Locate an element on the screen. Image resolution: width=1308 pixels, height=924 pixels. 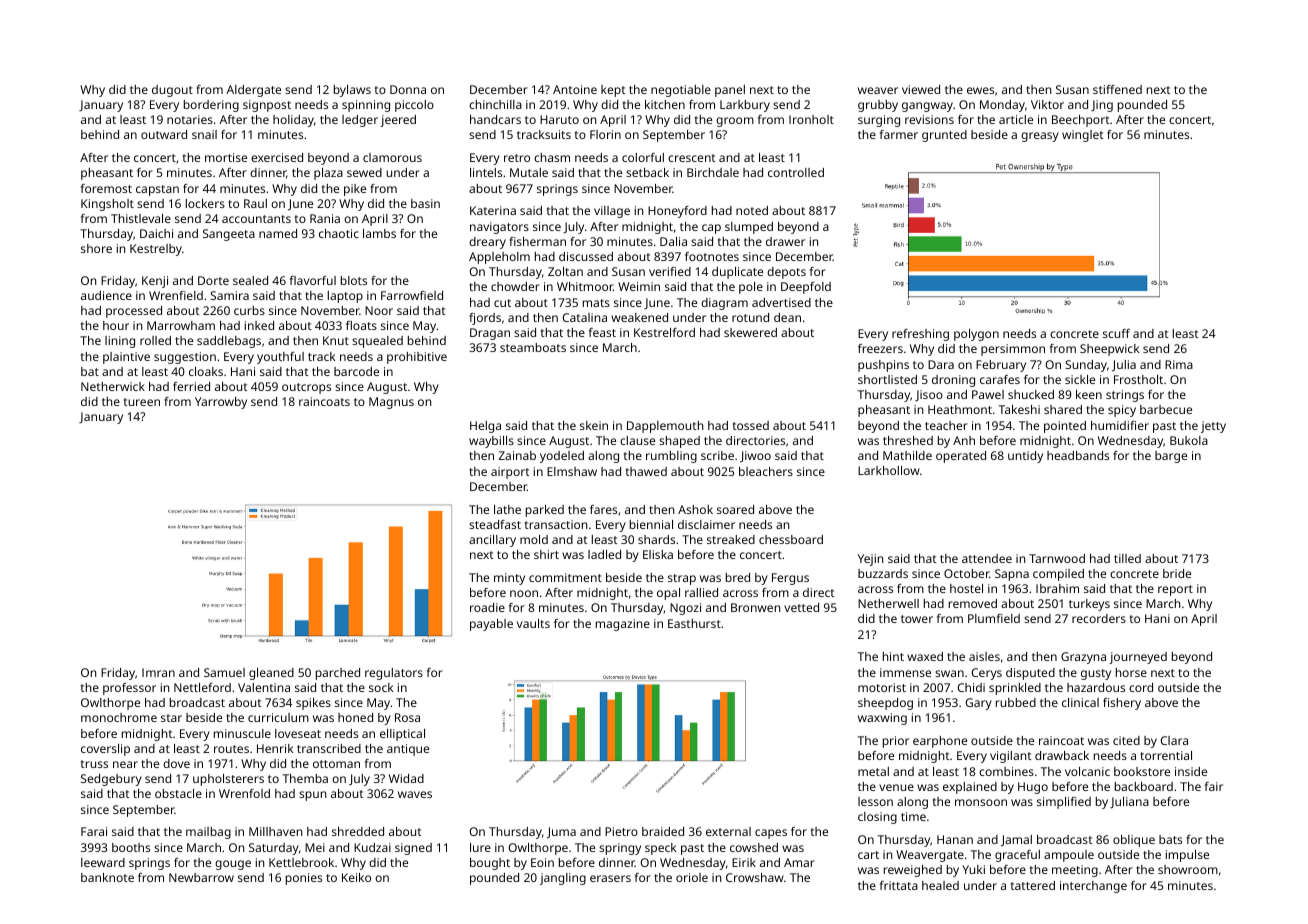
tureen is located at coordinates (142, 402).
